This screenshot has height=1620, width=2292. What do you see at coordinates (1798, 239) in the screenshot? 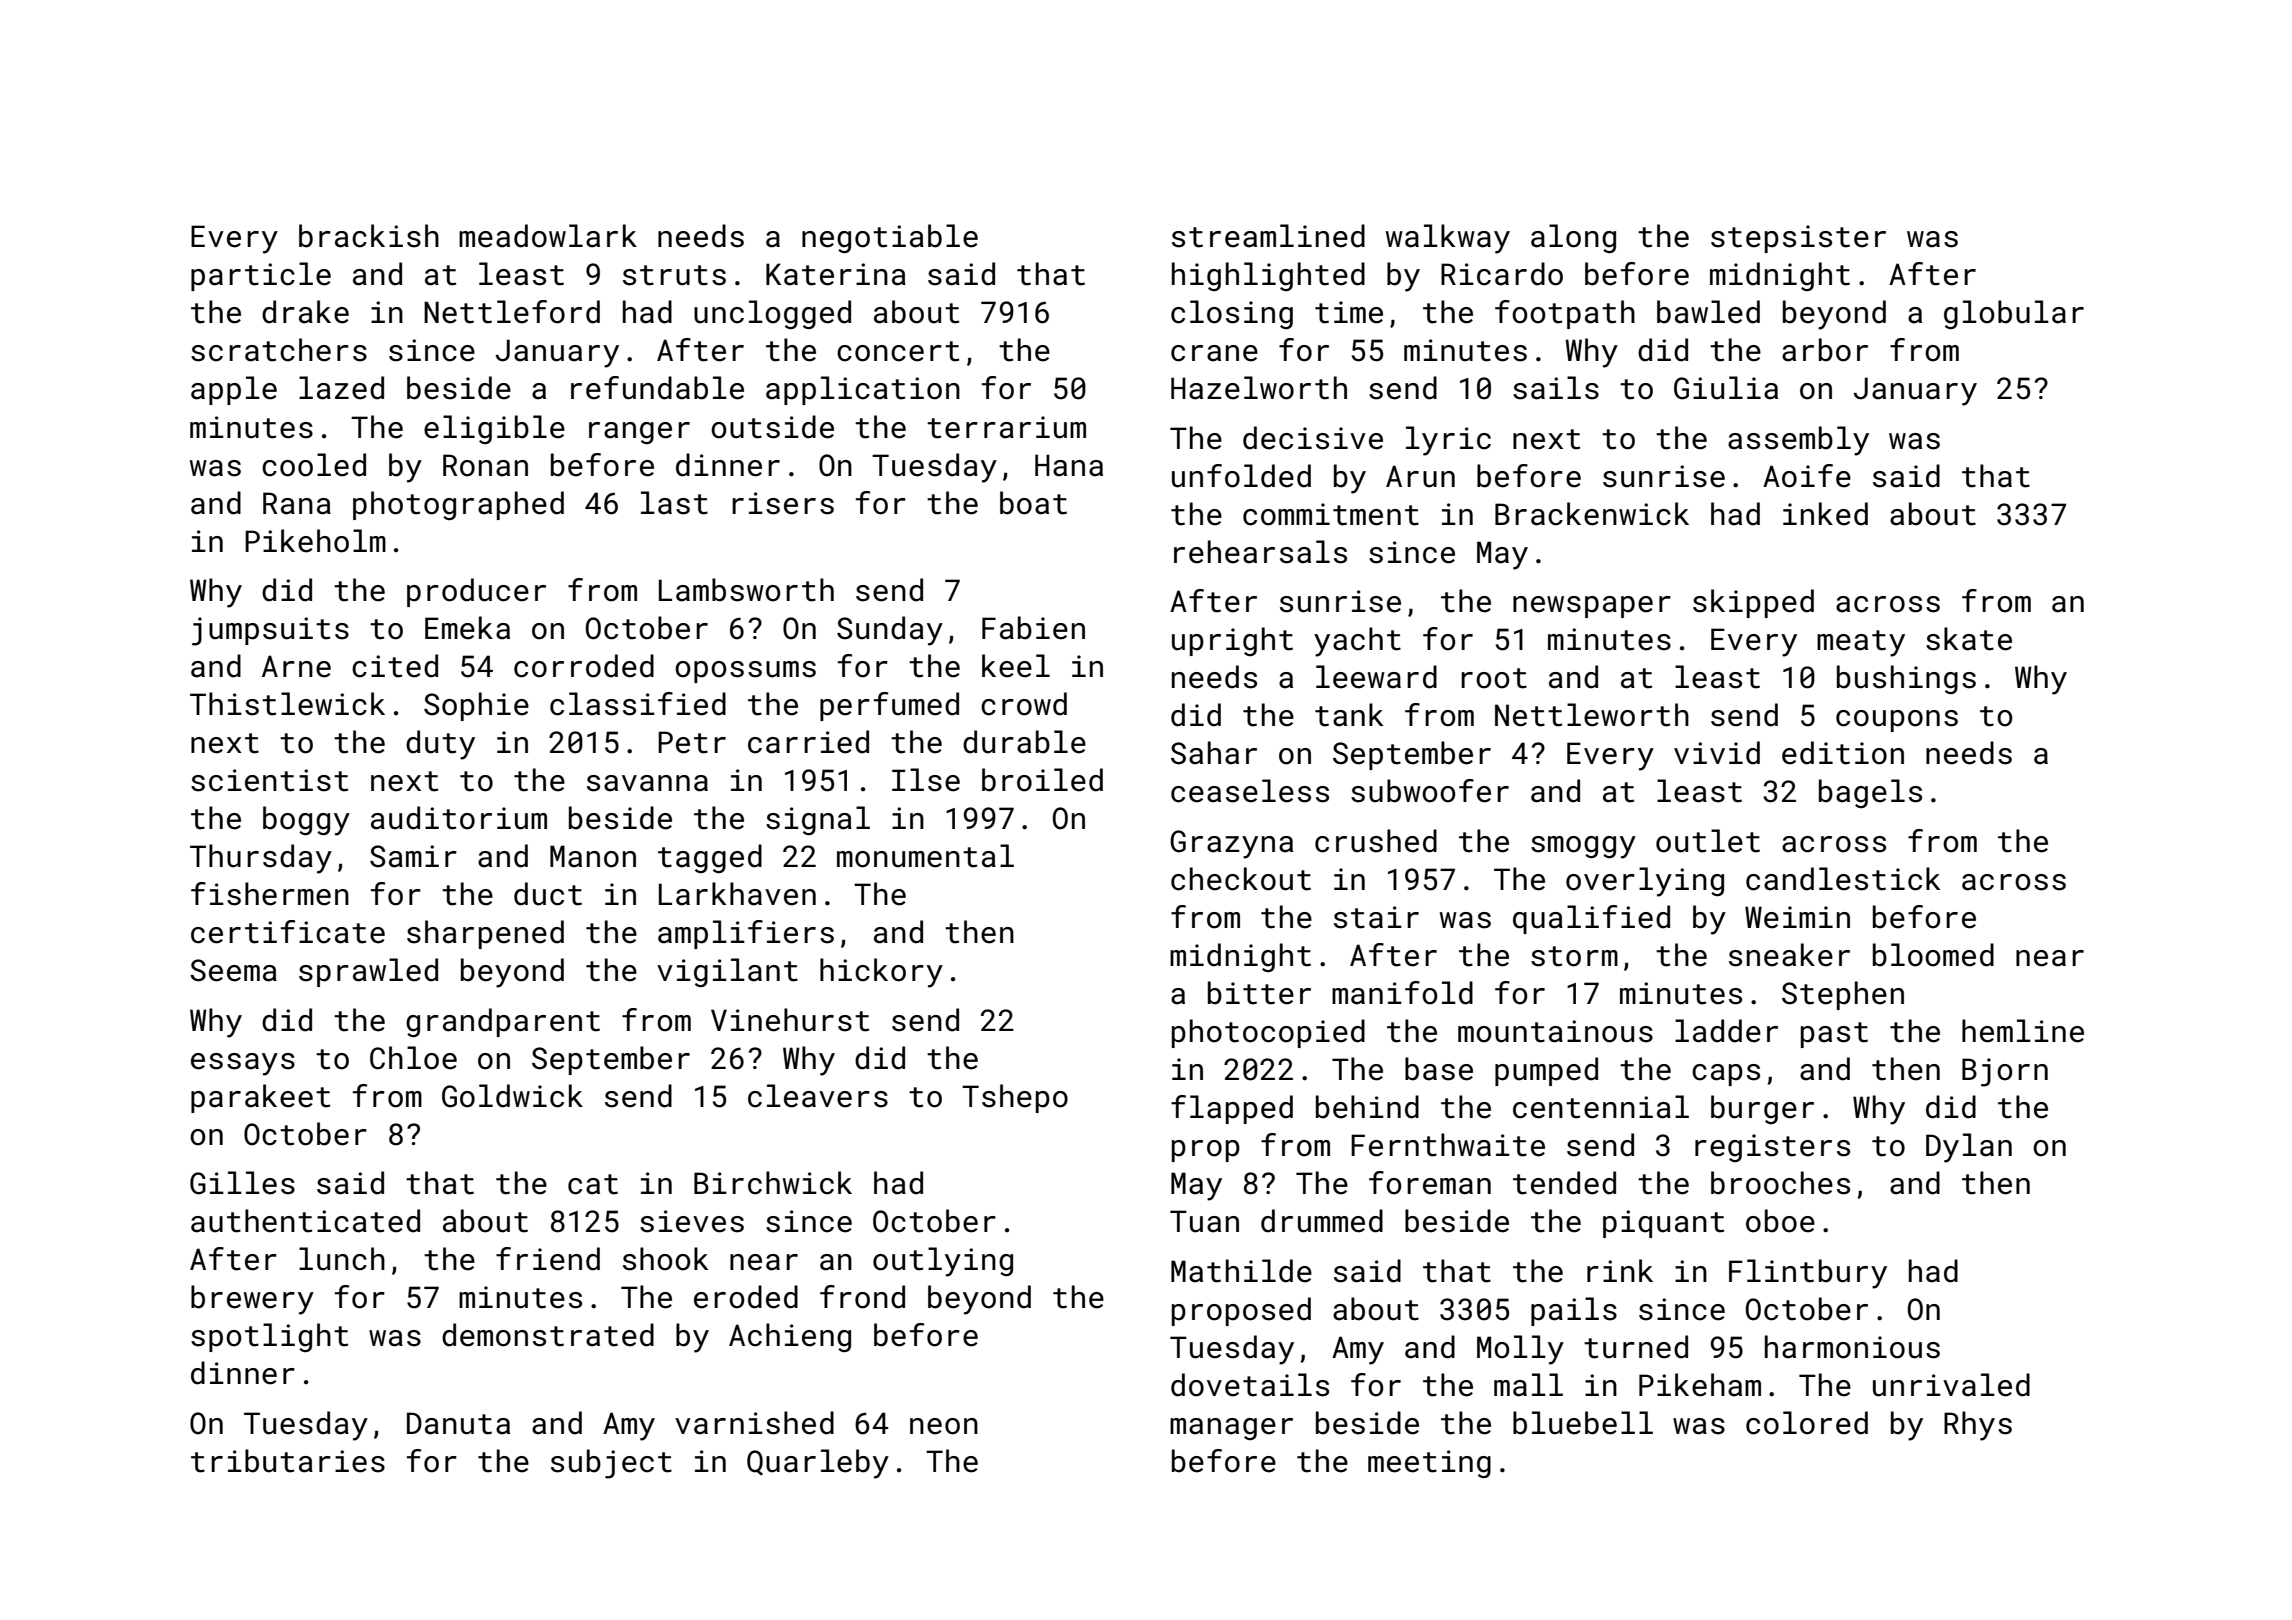
I see `stepsister` at bounding box center [1798, 239].
